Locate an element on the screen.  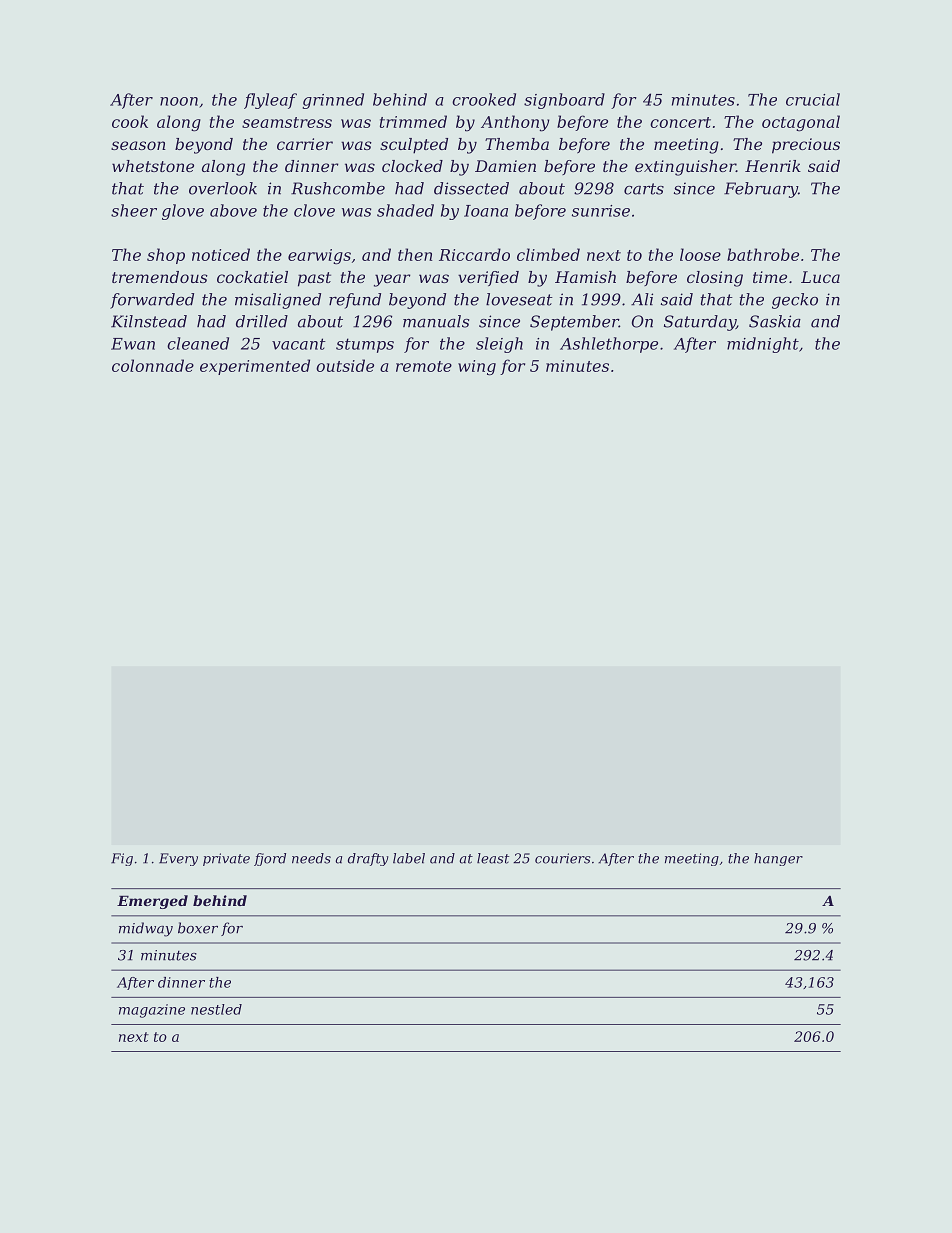
crucial is located at coordinates (813, 99).
